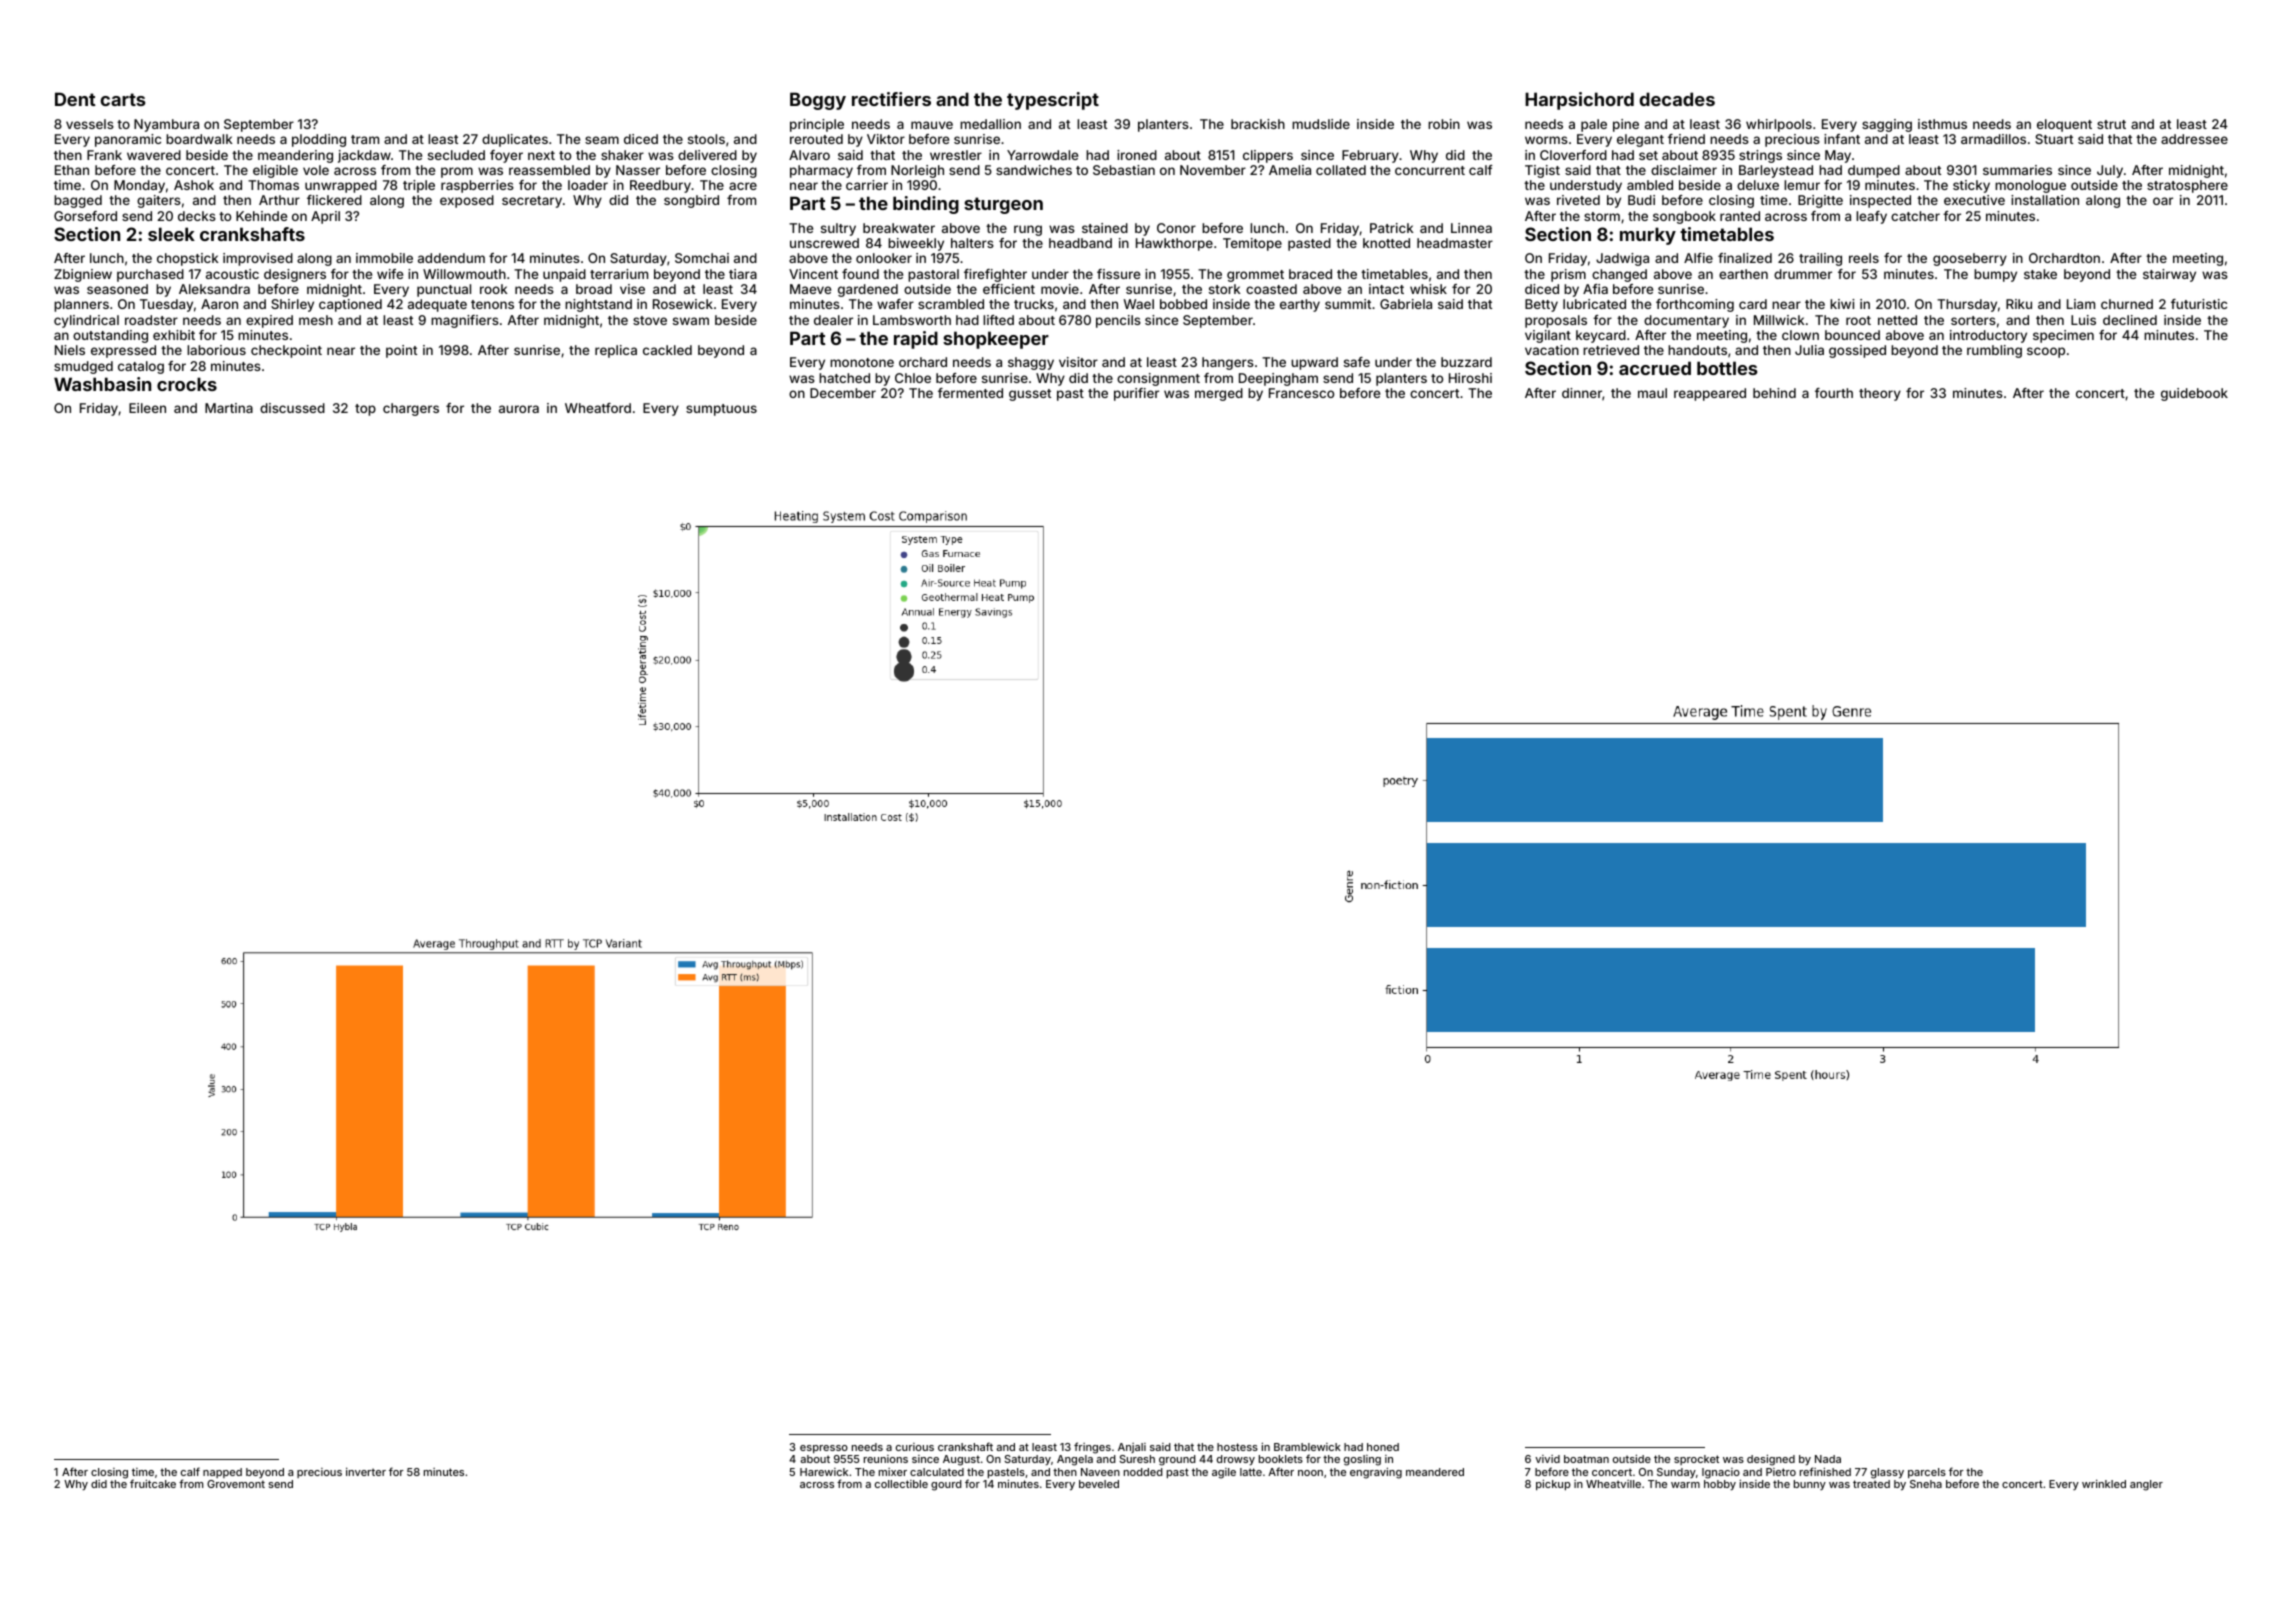 The image size is (2282, 1614). I want to click on strut, so click(2111, 124).
